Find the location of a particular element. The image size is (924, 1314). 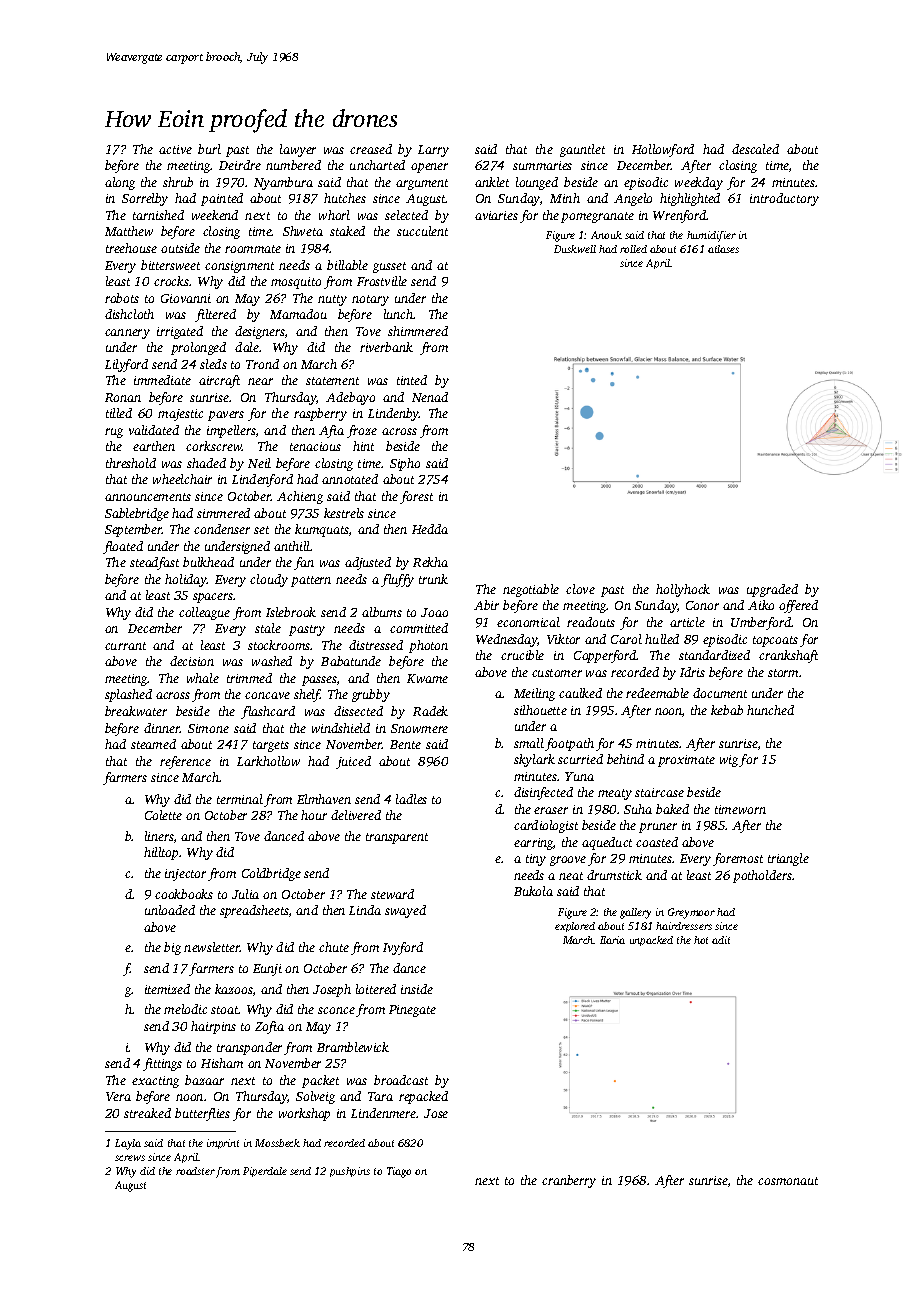

Colette is located at coordinates (163, 815).
